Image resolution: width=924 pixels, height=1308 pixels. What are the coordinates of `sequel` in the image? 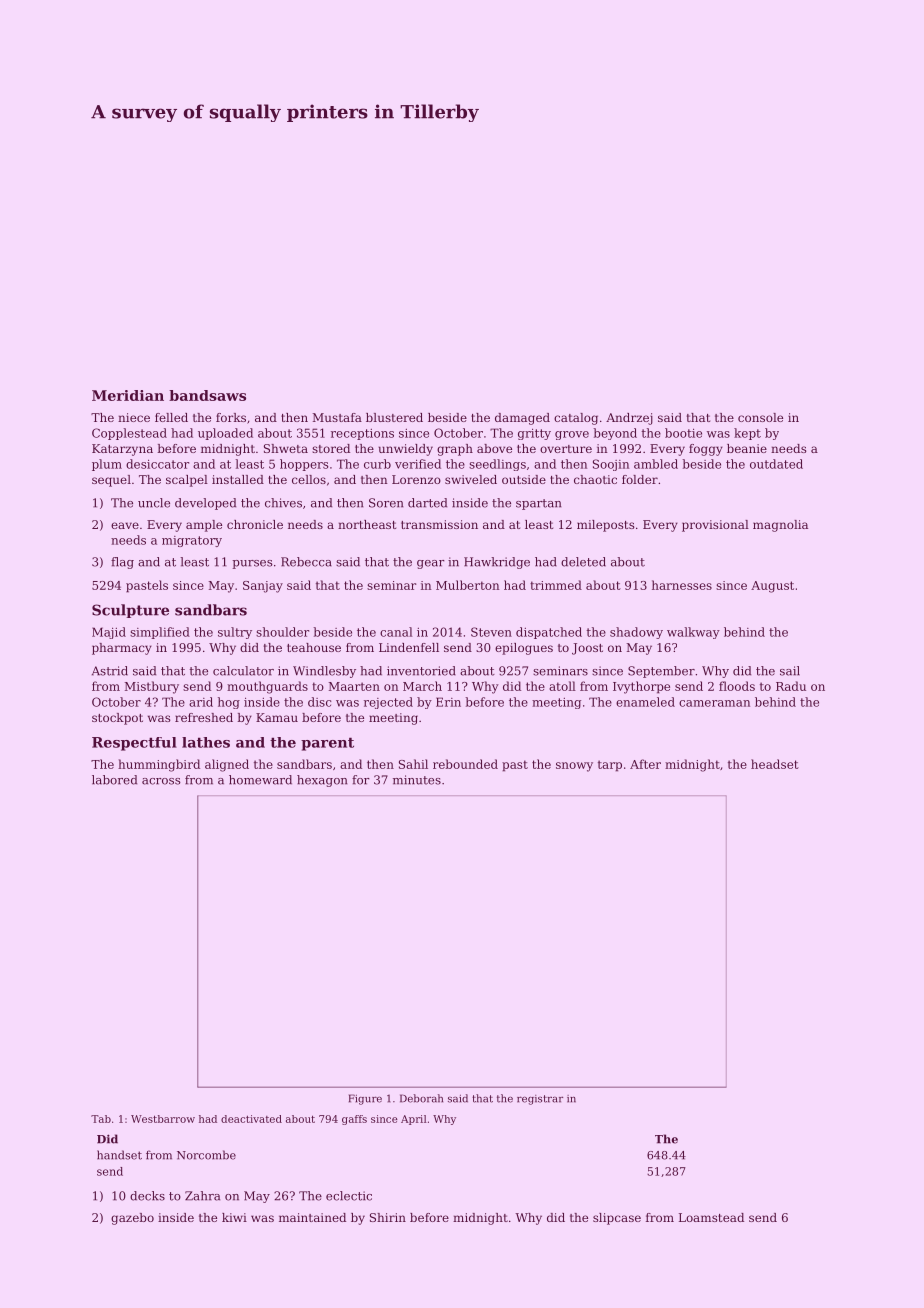 It's located at (111, 481).
